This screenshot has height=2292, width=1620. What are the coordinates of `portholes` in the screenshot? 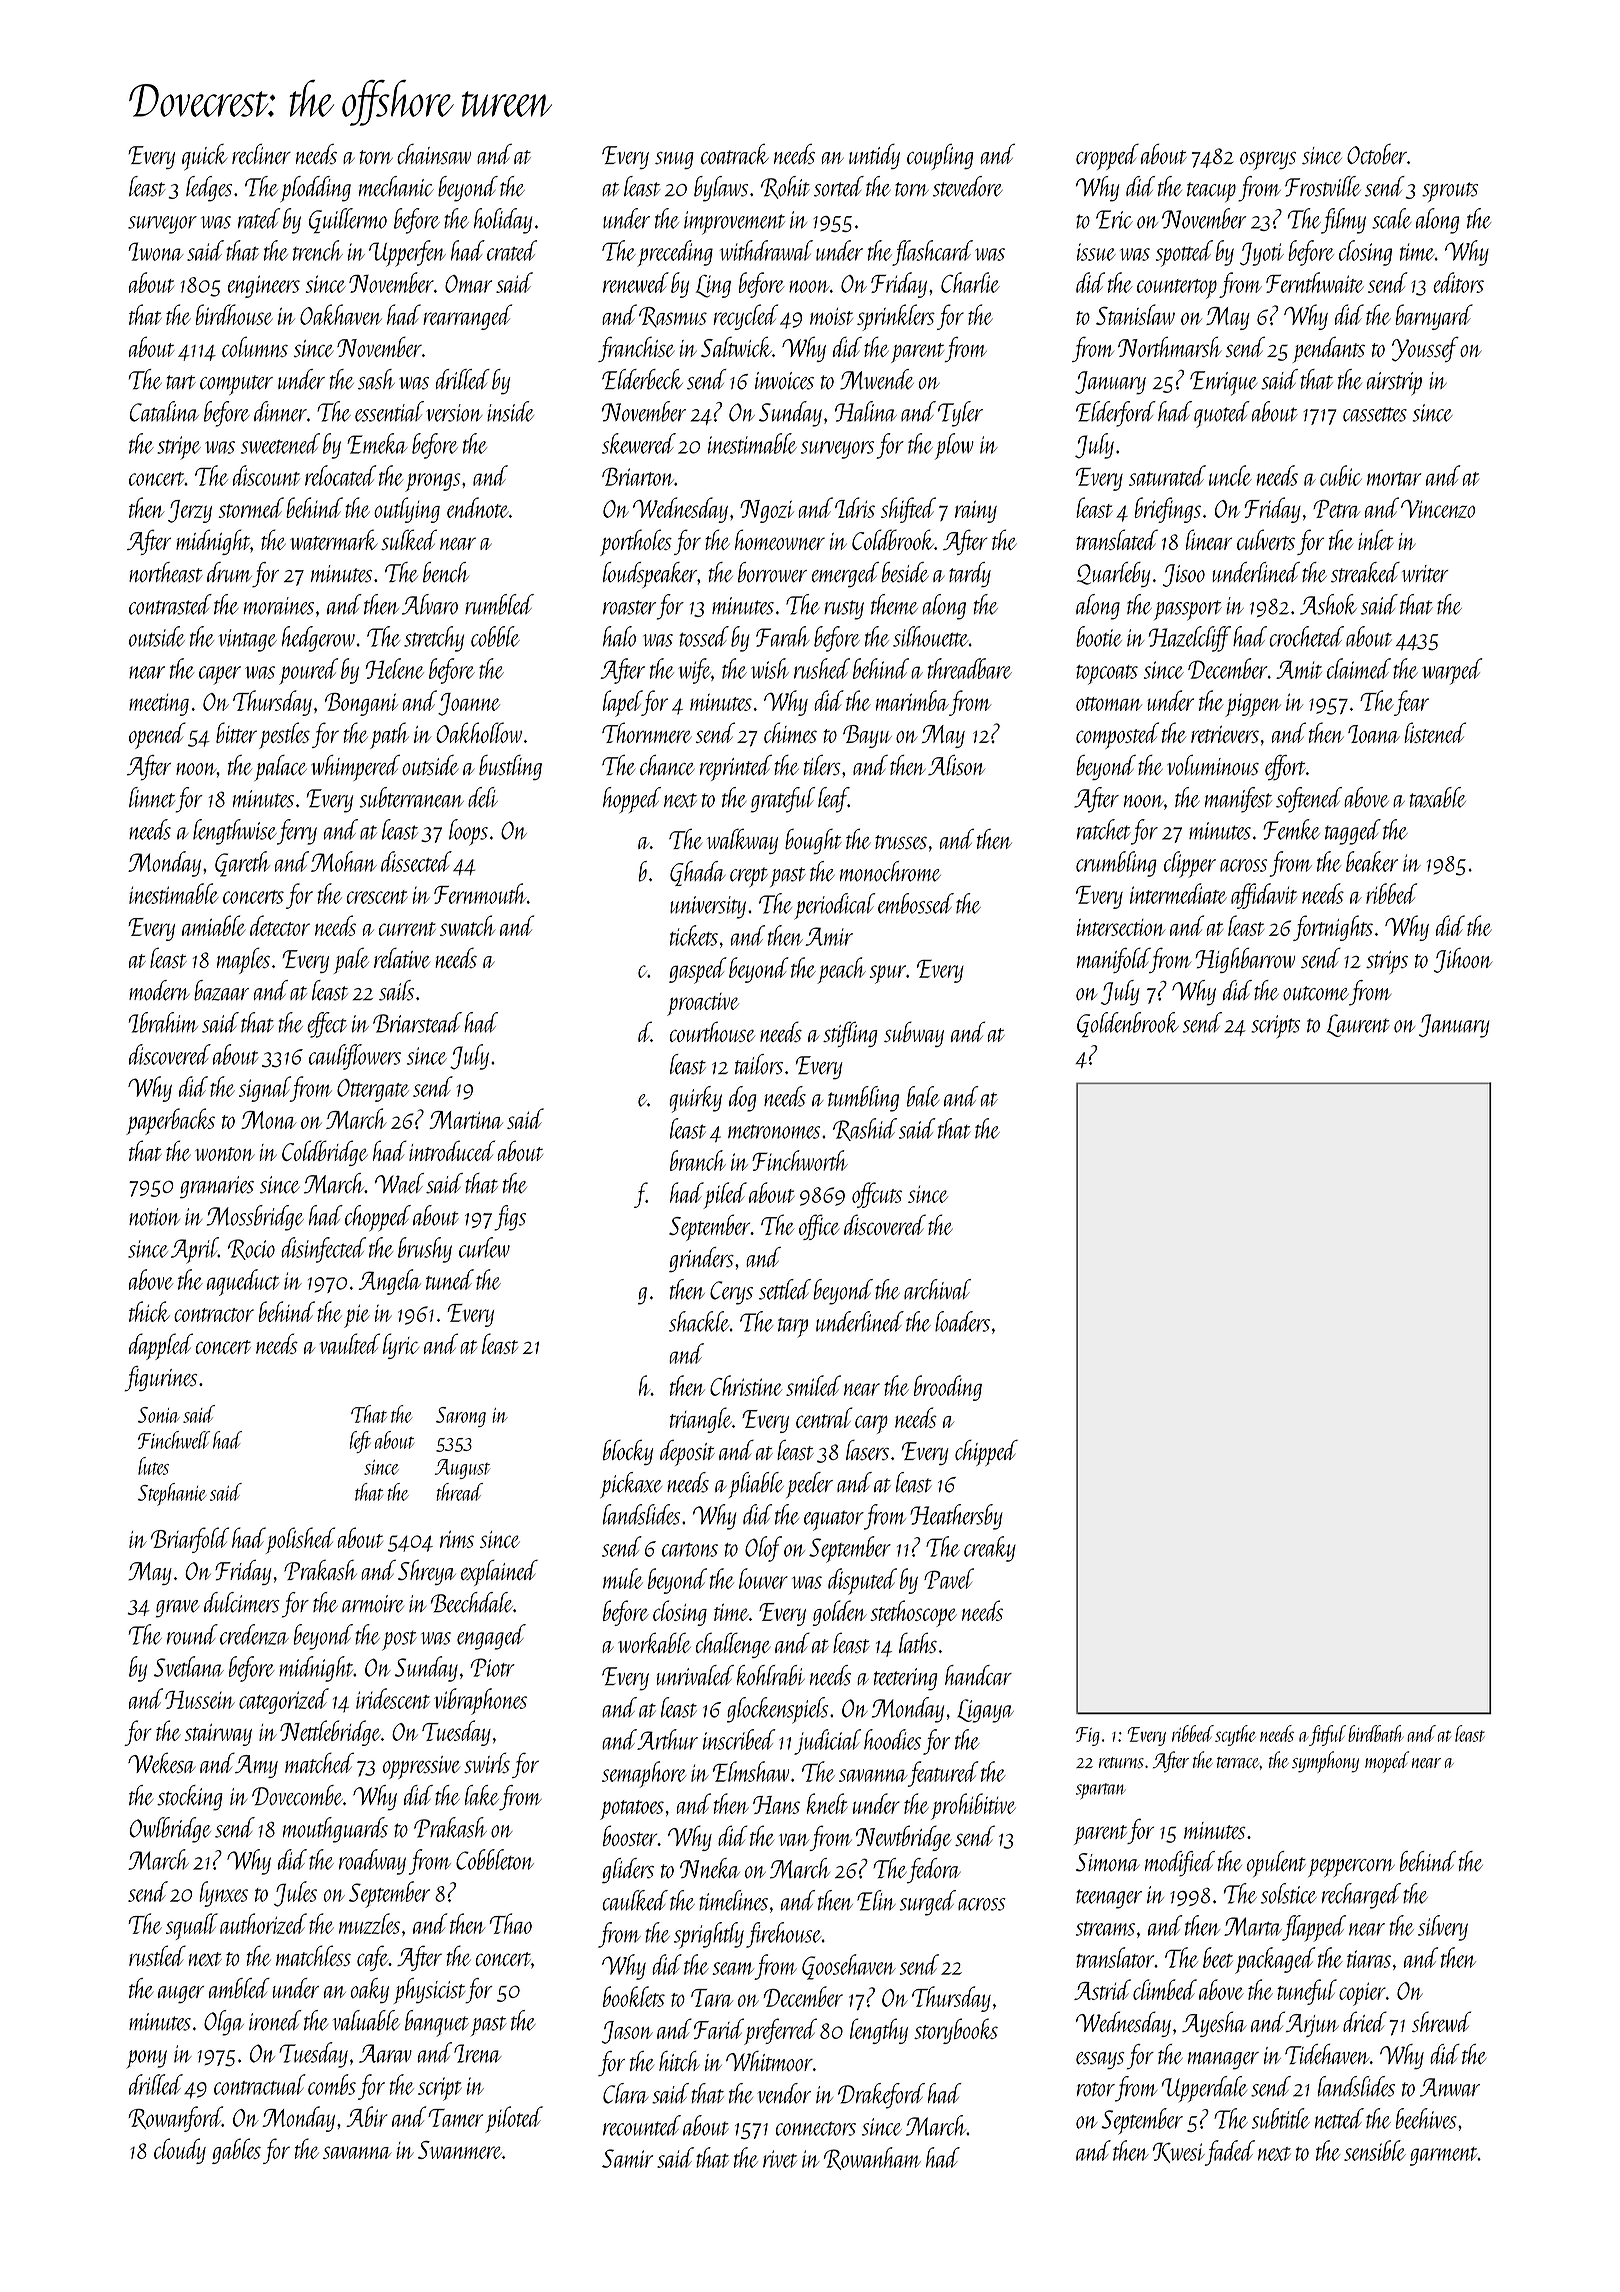 It's located at (636, 542).
